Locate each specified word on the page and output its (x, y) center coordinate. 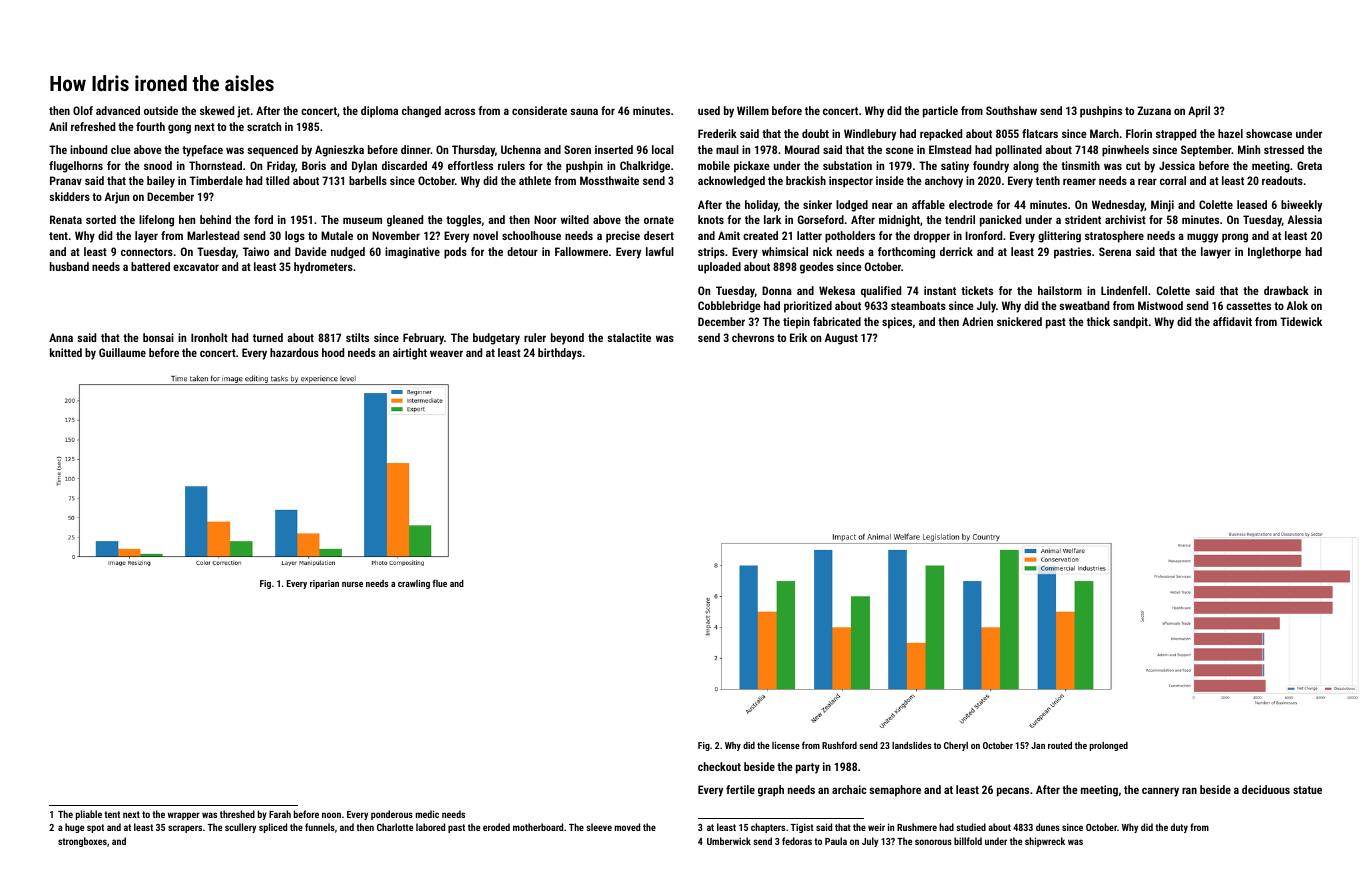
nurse (352, 584)
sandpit (1130, 323)
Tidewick (1301, 321)
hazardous (294, 352)
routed (1060, 745)
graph (771, 791)
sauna (584, 111)
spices (897, 323)
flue (439, 583)
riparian (324, 584)
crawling (414, 584)
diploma (379, 112)
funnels (320, 827)
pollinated (1019, 151)
